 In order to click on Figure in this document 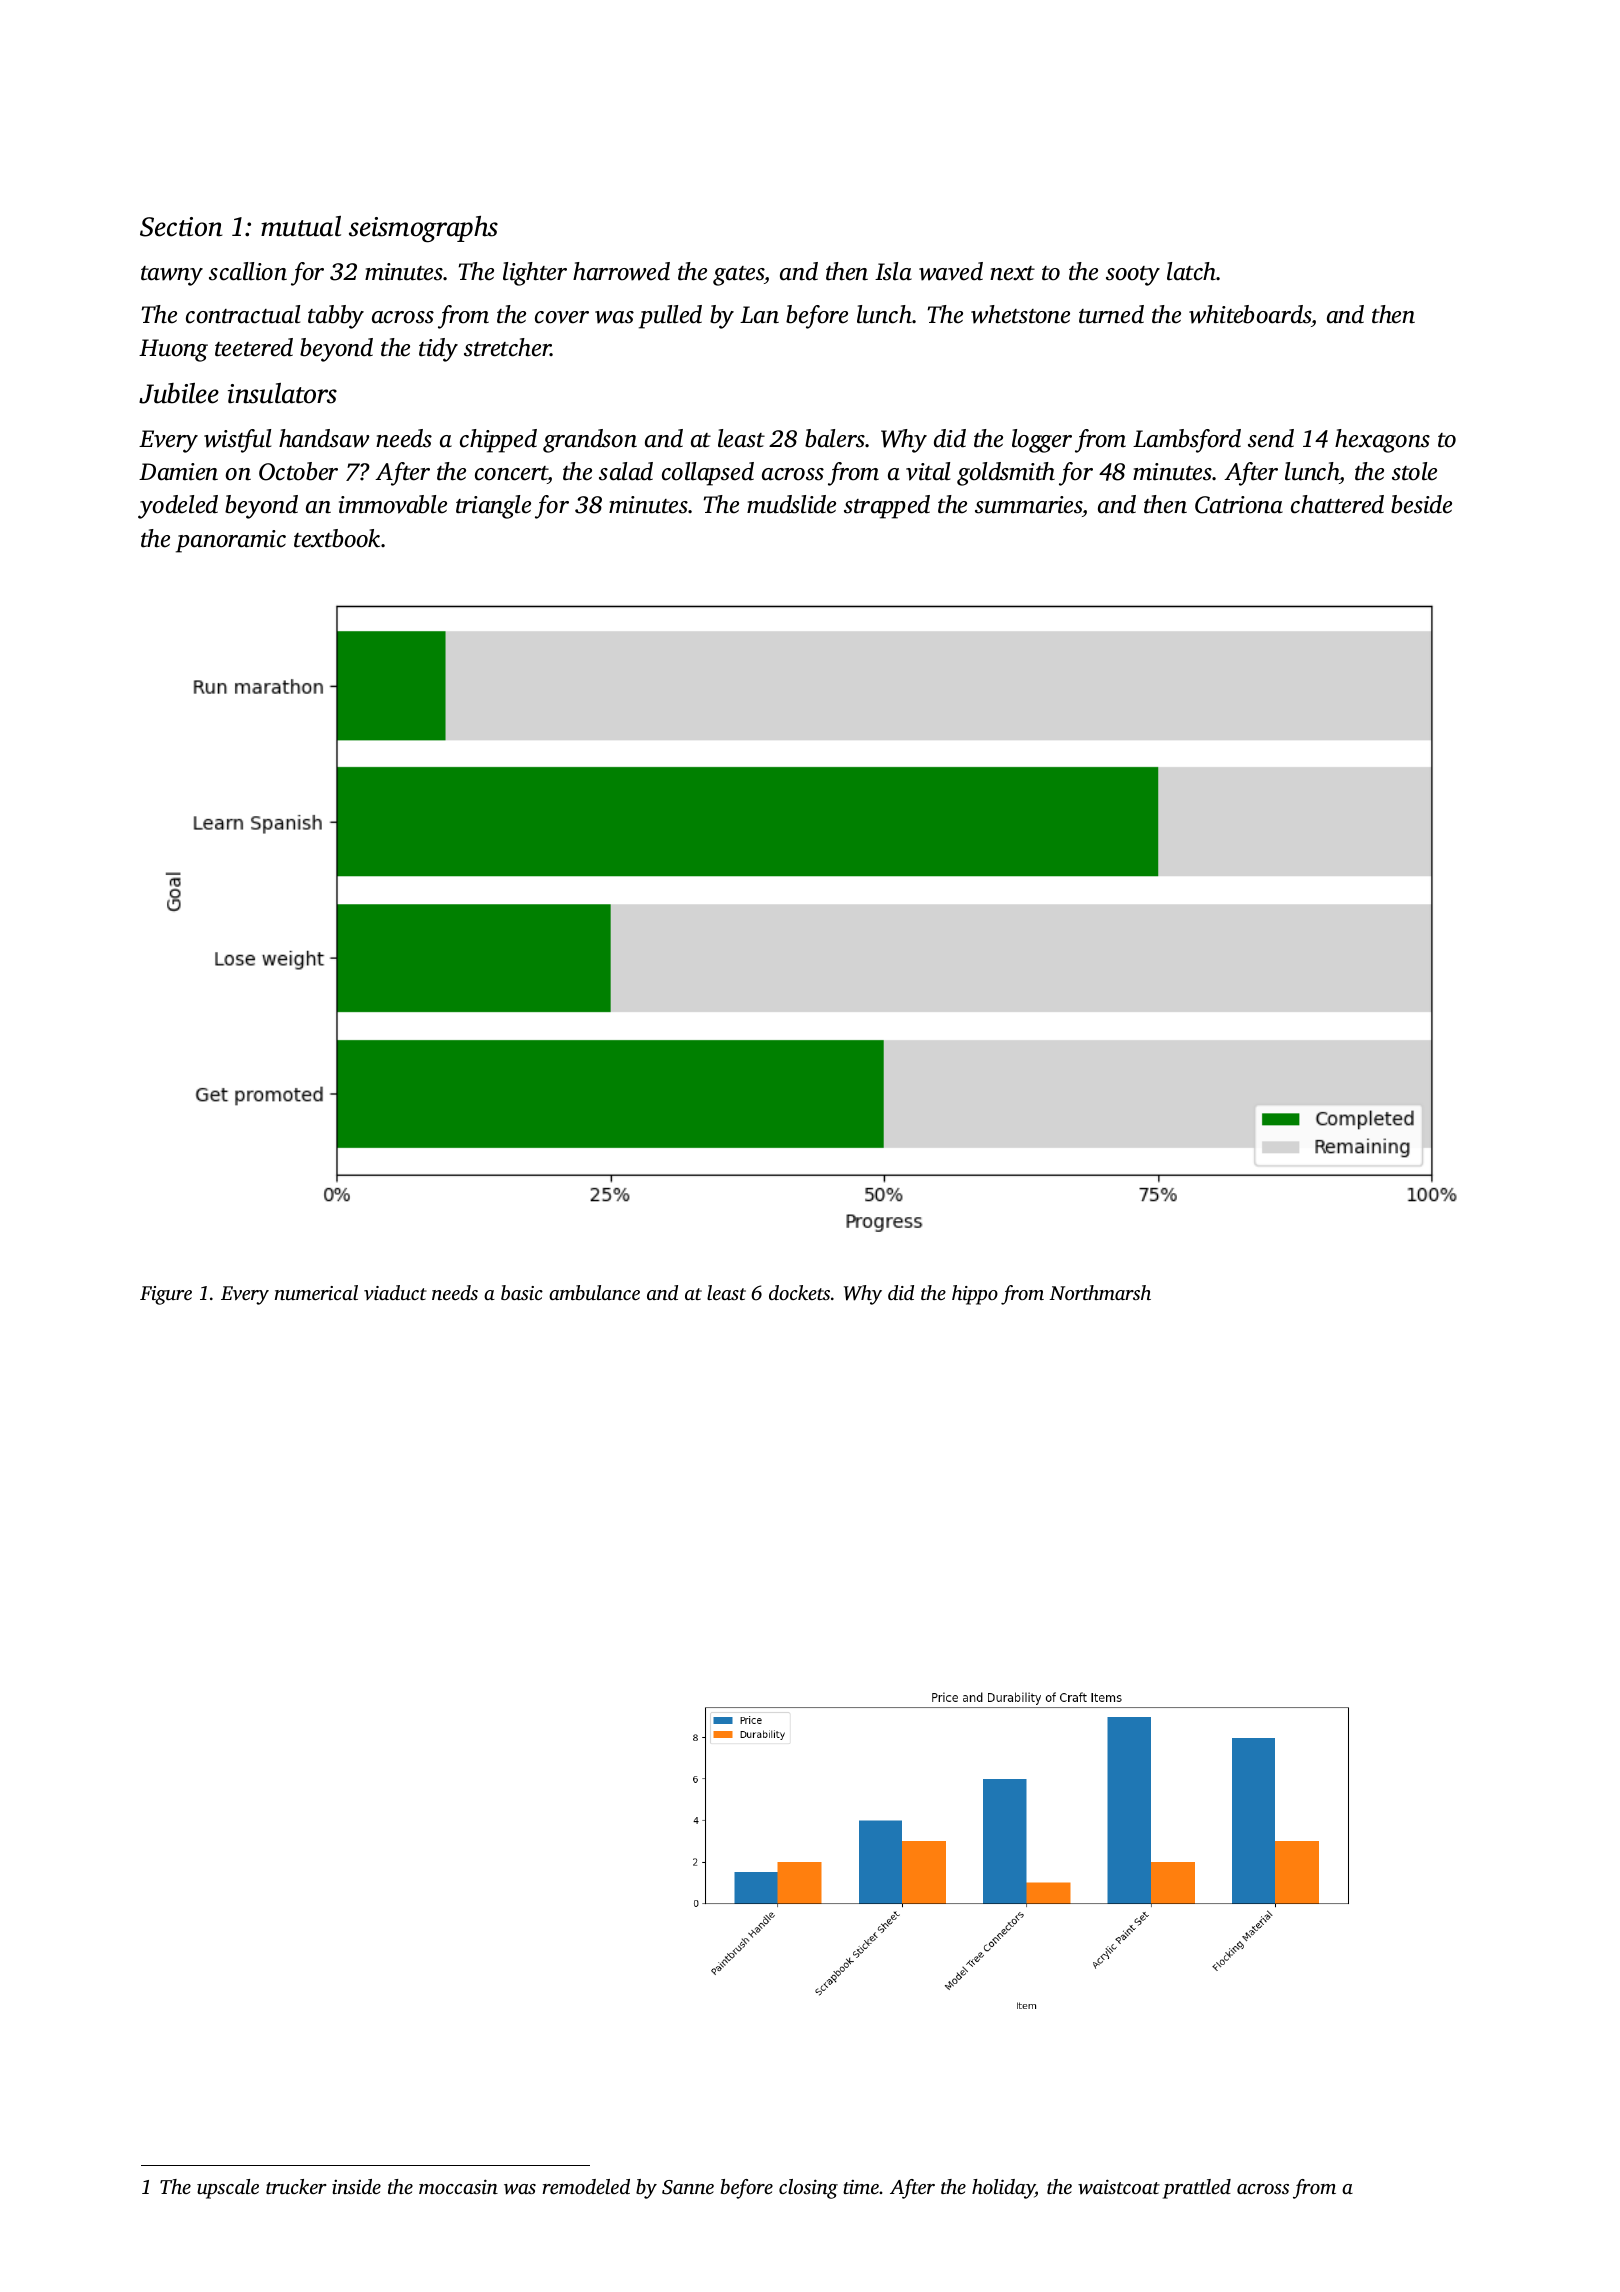, I will do `click(166, 1295)`.
